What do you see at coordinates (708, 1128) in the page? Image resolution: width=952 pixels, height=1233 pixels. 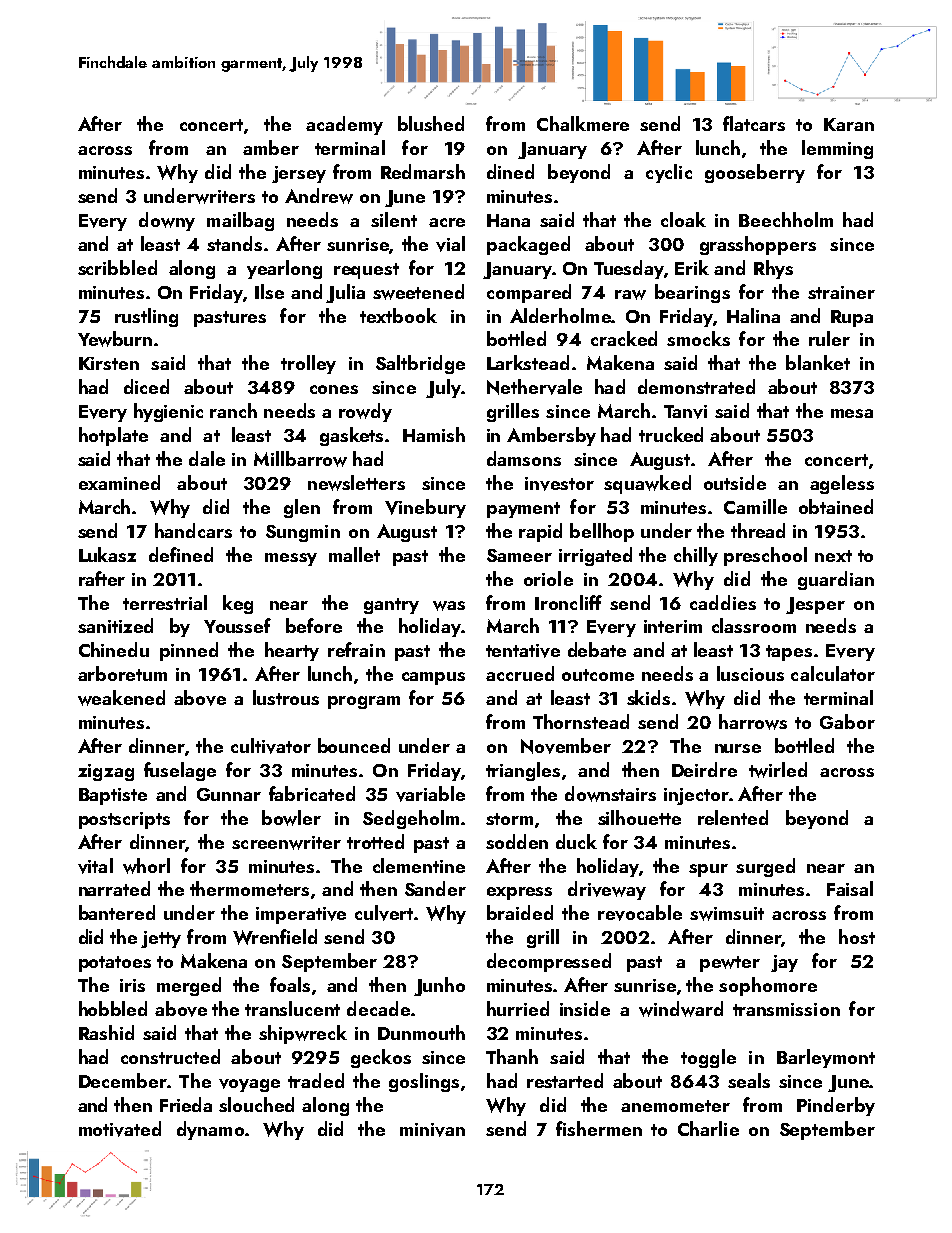 I see `Charlie` at bounding box center [708, 1128].
